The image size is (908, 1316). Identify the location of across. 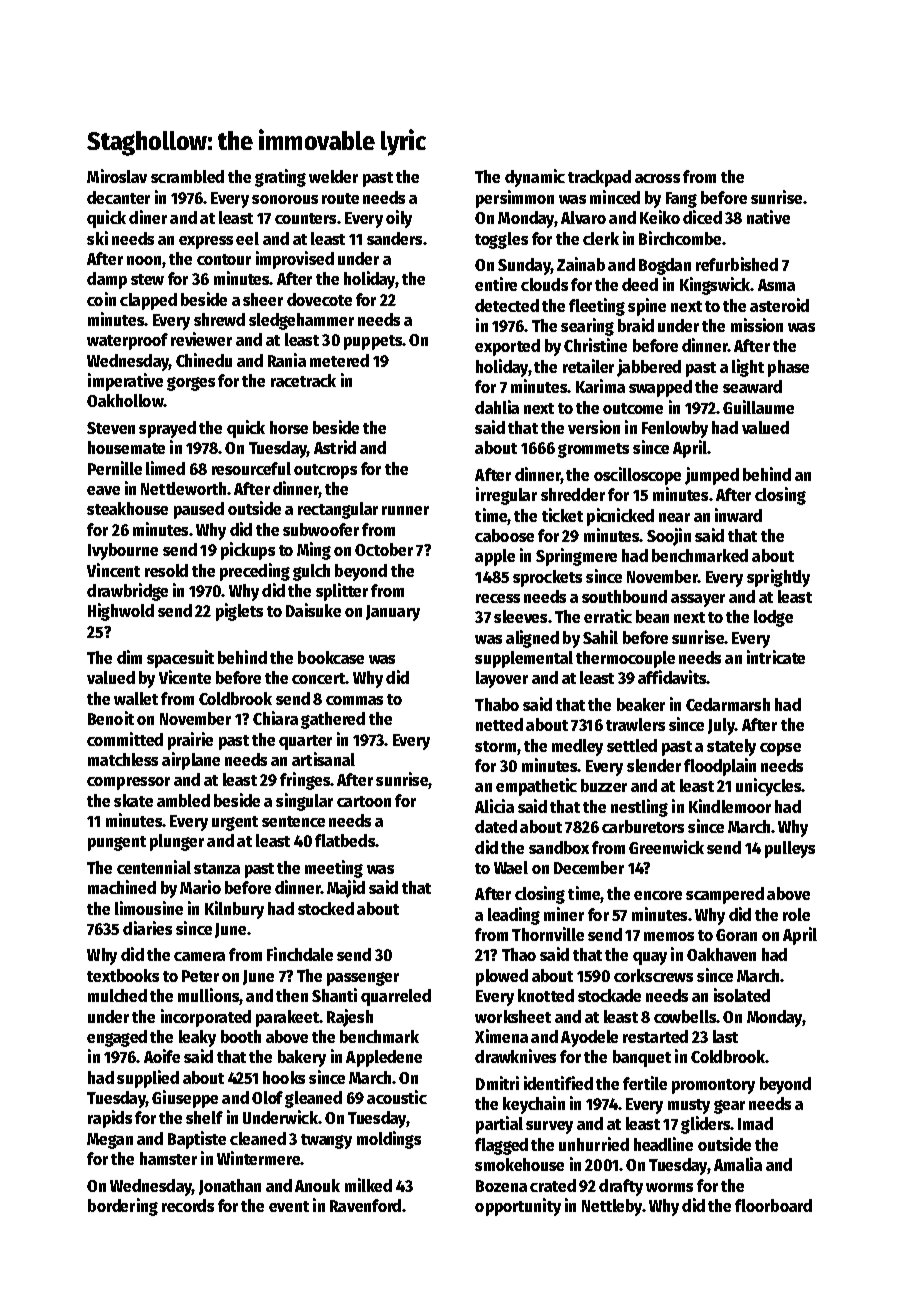
(657, 178).
